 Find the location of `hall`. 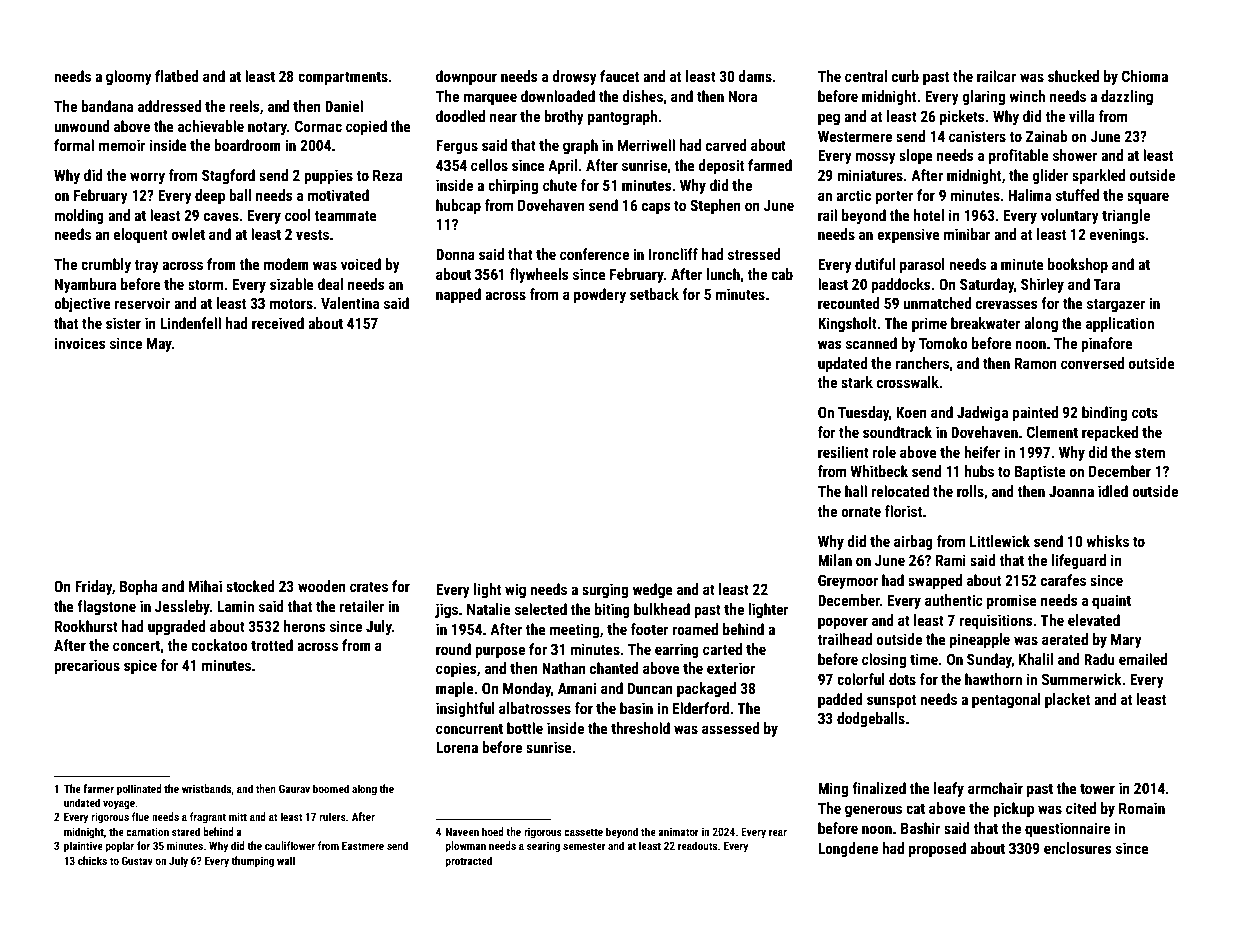

hall is located at coordinates (856, 491).
